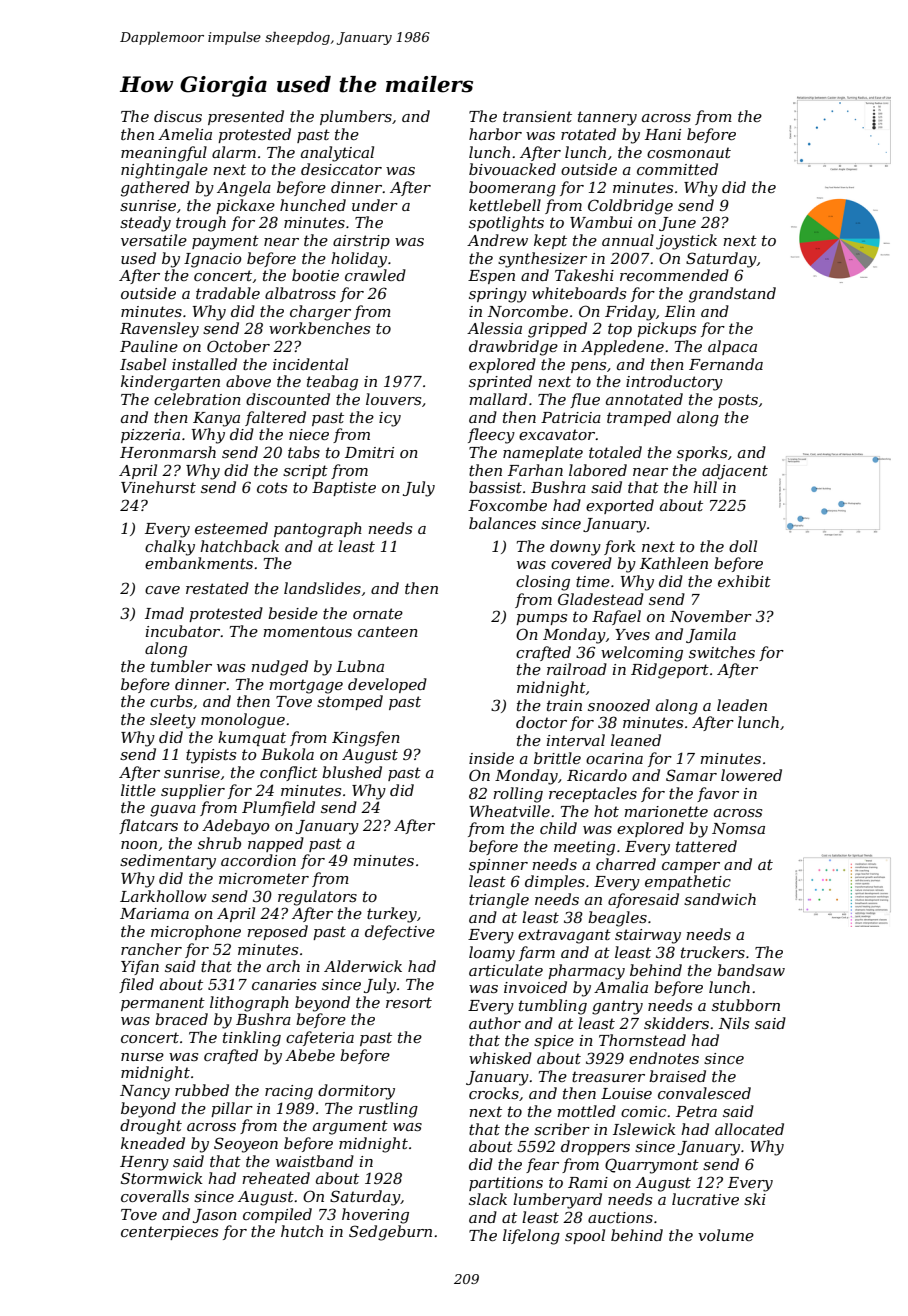  What do you see at coordinates (620, 1217) in the screenshot?
I see `auctions` at bounding box center [620, 1217].
